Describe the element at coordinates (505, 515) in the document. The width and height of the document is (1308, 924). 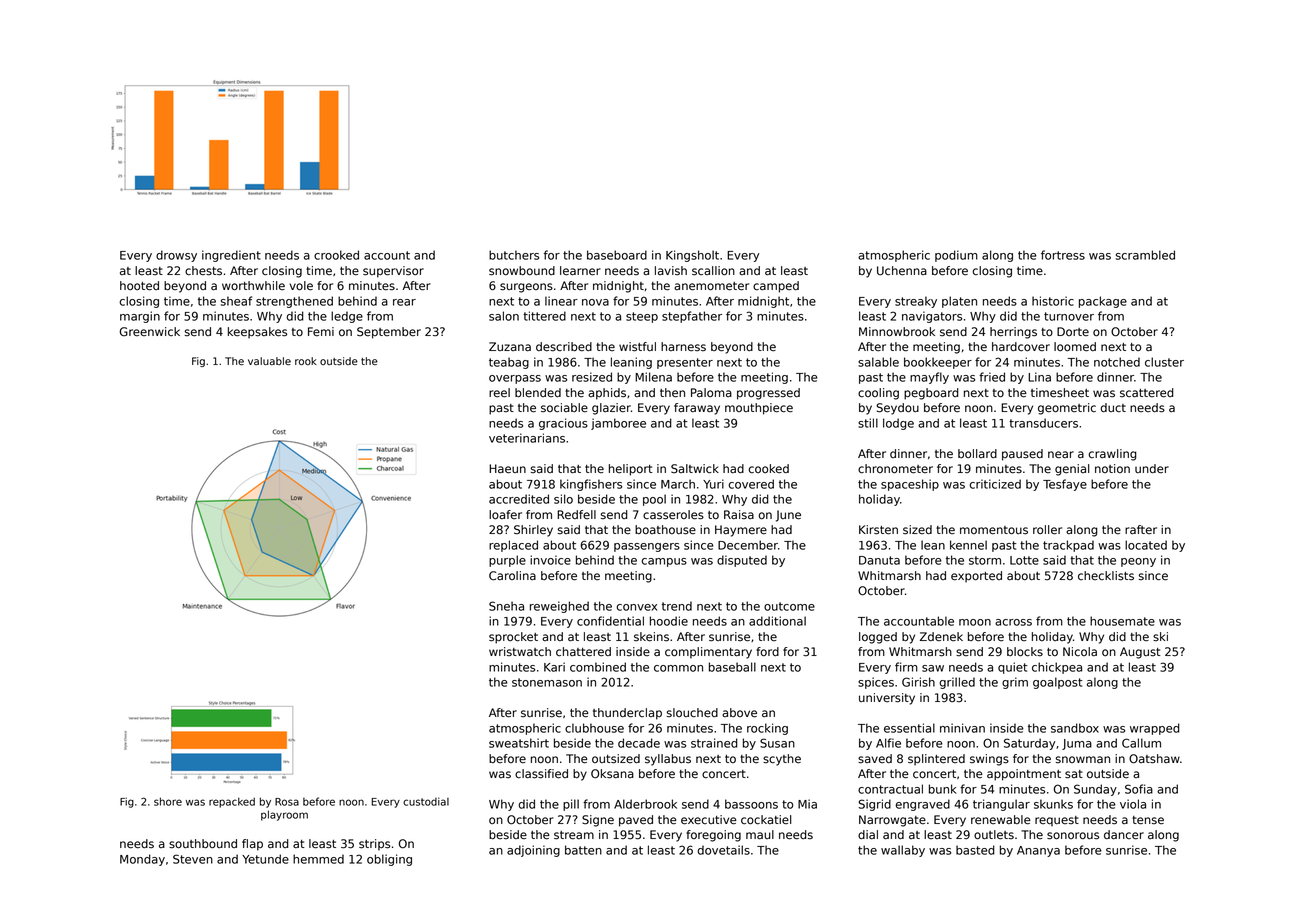
I see `loafer` at that location.
